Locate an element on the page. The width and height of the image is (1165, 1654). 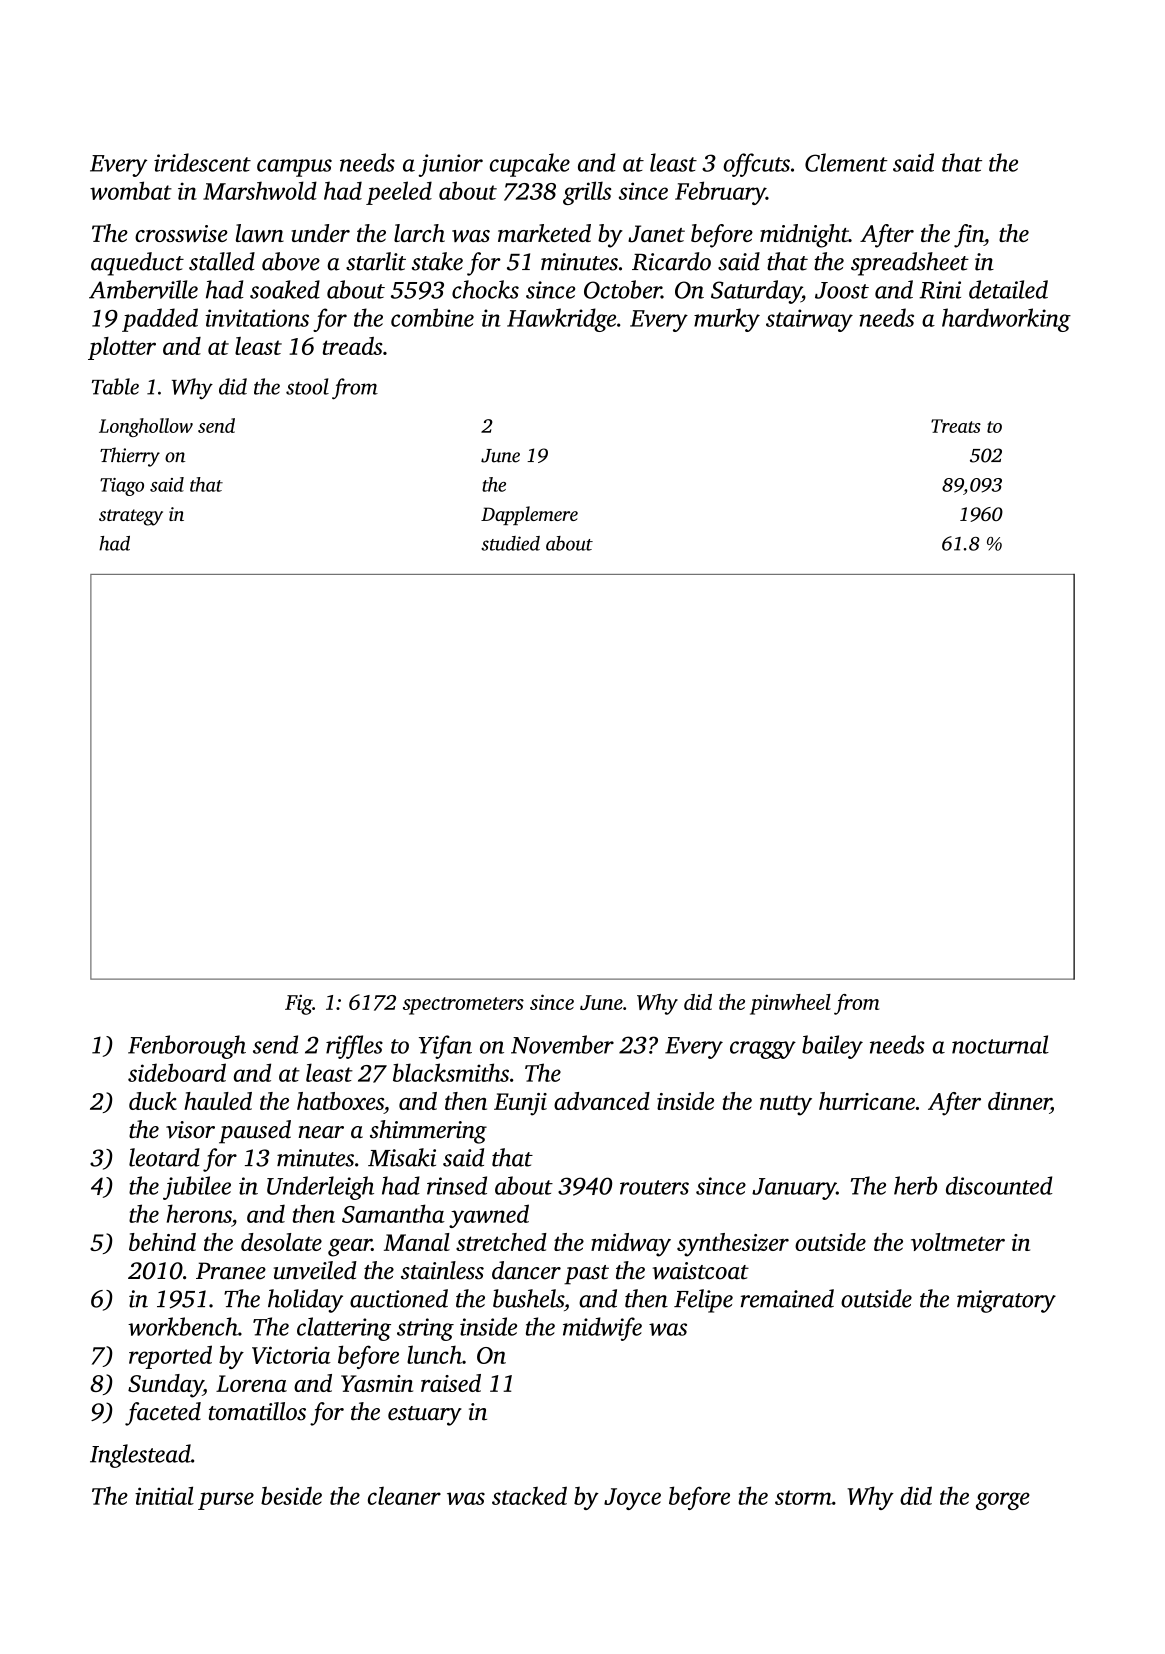
Fig is located at coordinates (298, 1004).
